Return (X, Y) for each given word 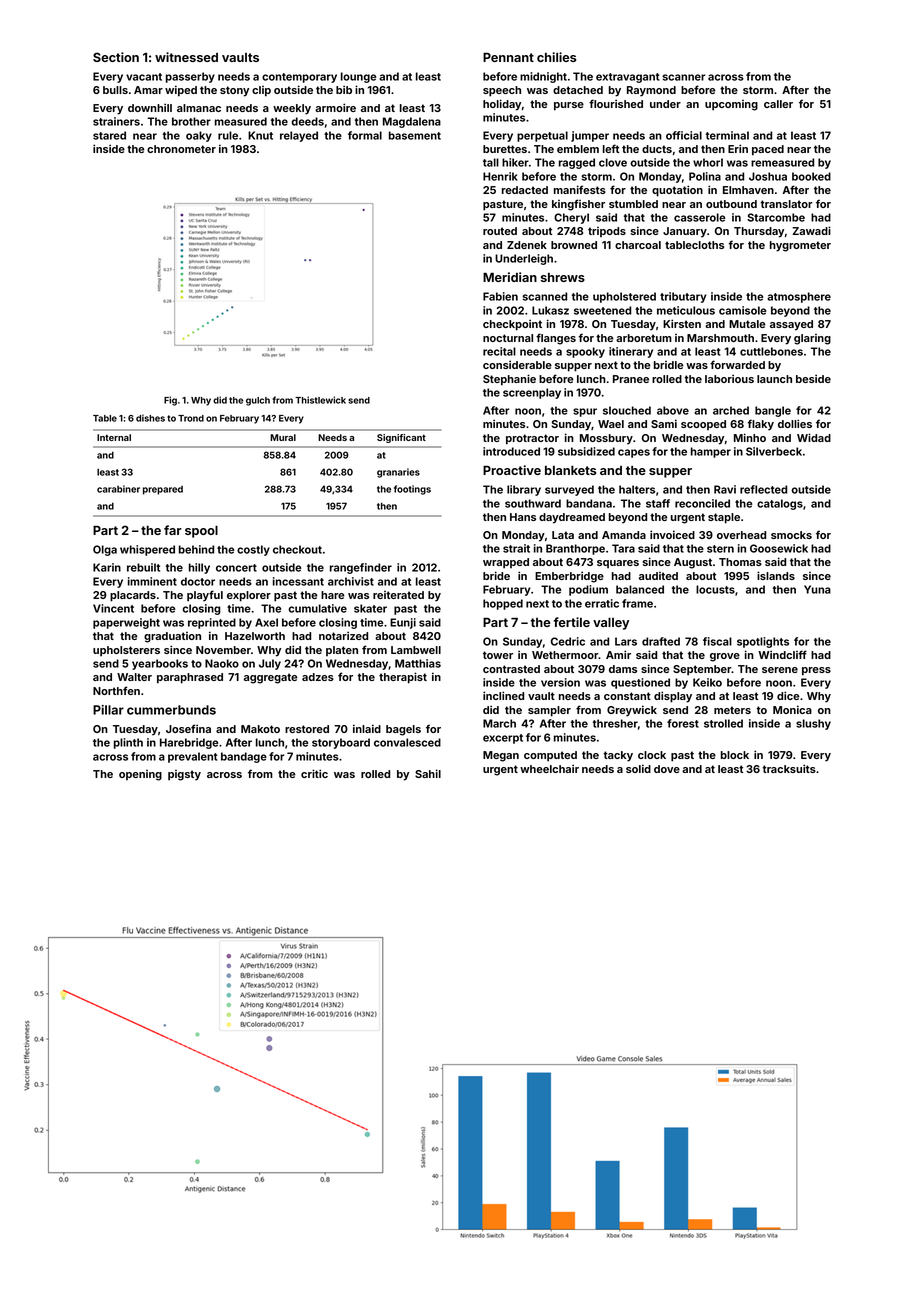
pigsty (184, 775)
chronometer (181, 149)
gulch (258, 401)
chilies (556, 57)
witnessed (186, 57)
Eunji (403, 623)
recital (499, 351)
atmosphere (799, 297)
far (173, 530)
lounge (358, 77)
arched (731, 410)
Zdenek (527, 245)
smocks (791, 535)
